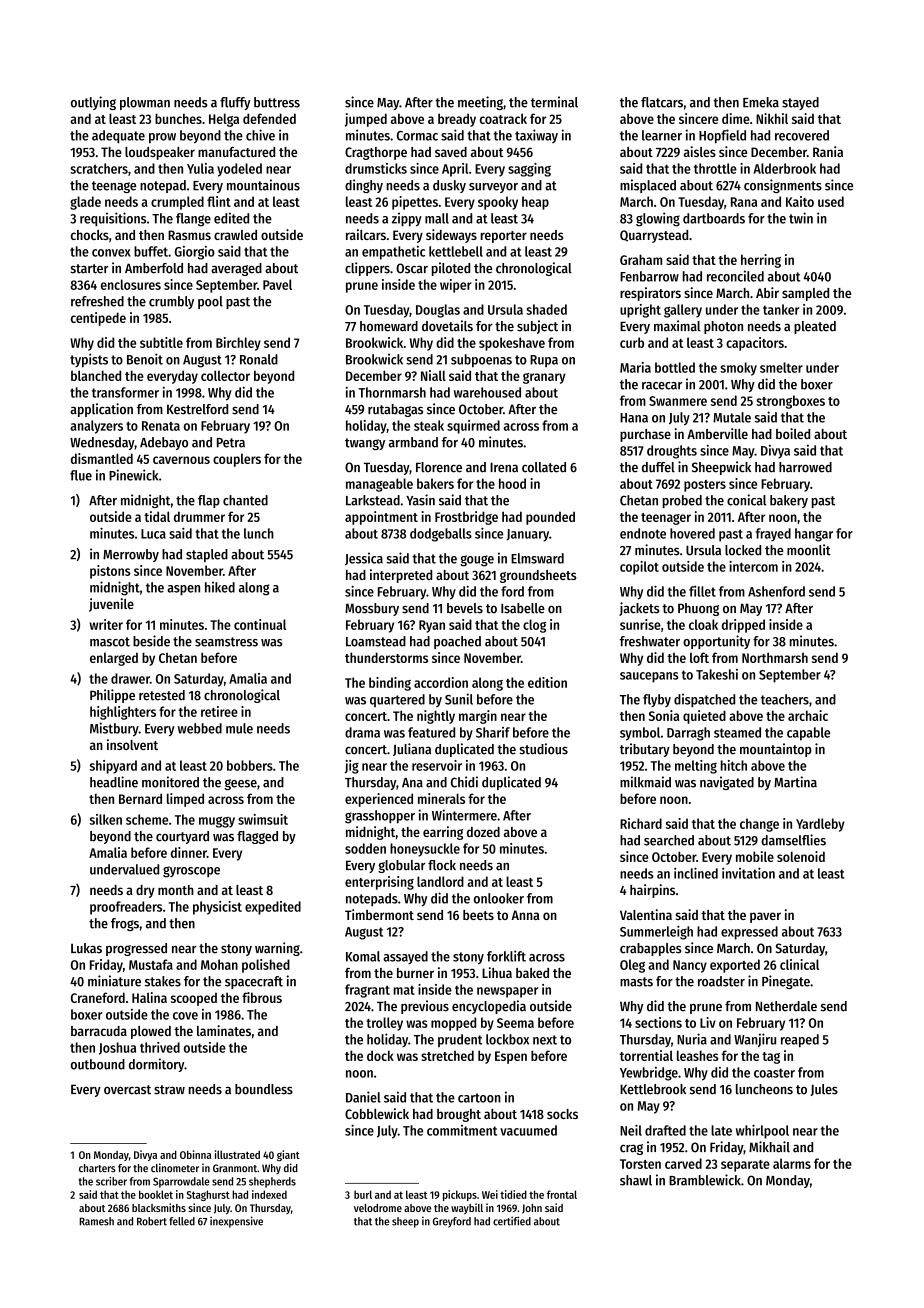 This image has width=924, height=1308. I want to click on flue, so click(81, 475).
